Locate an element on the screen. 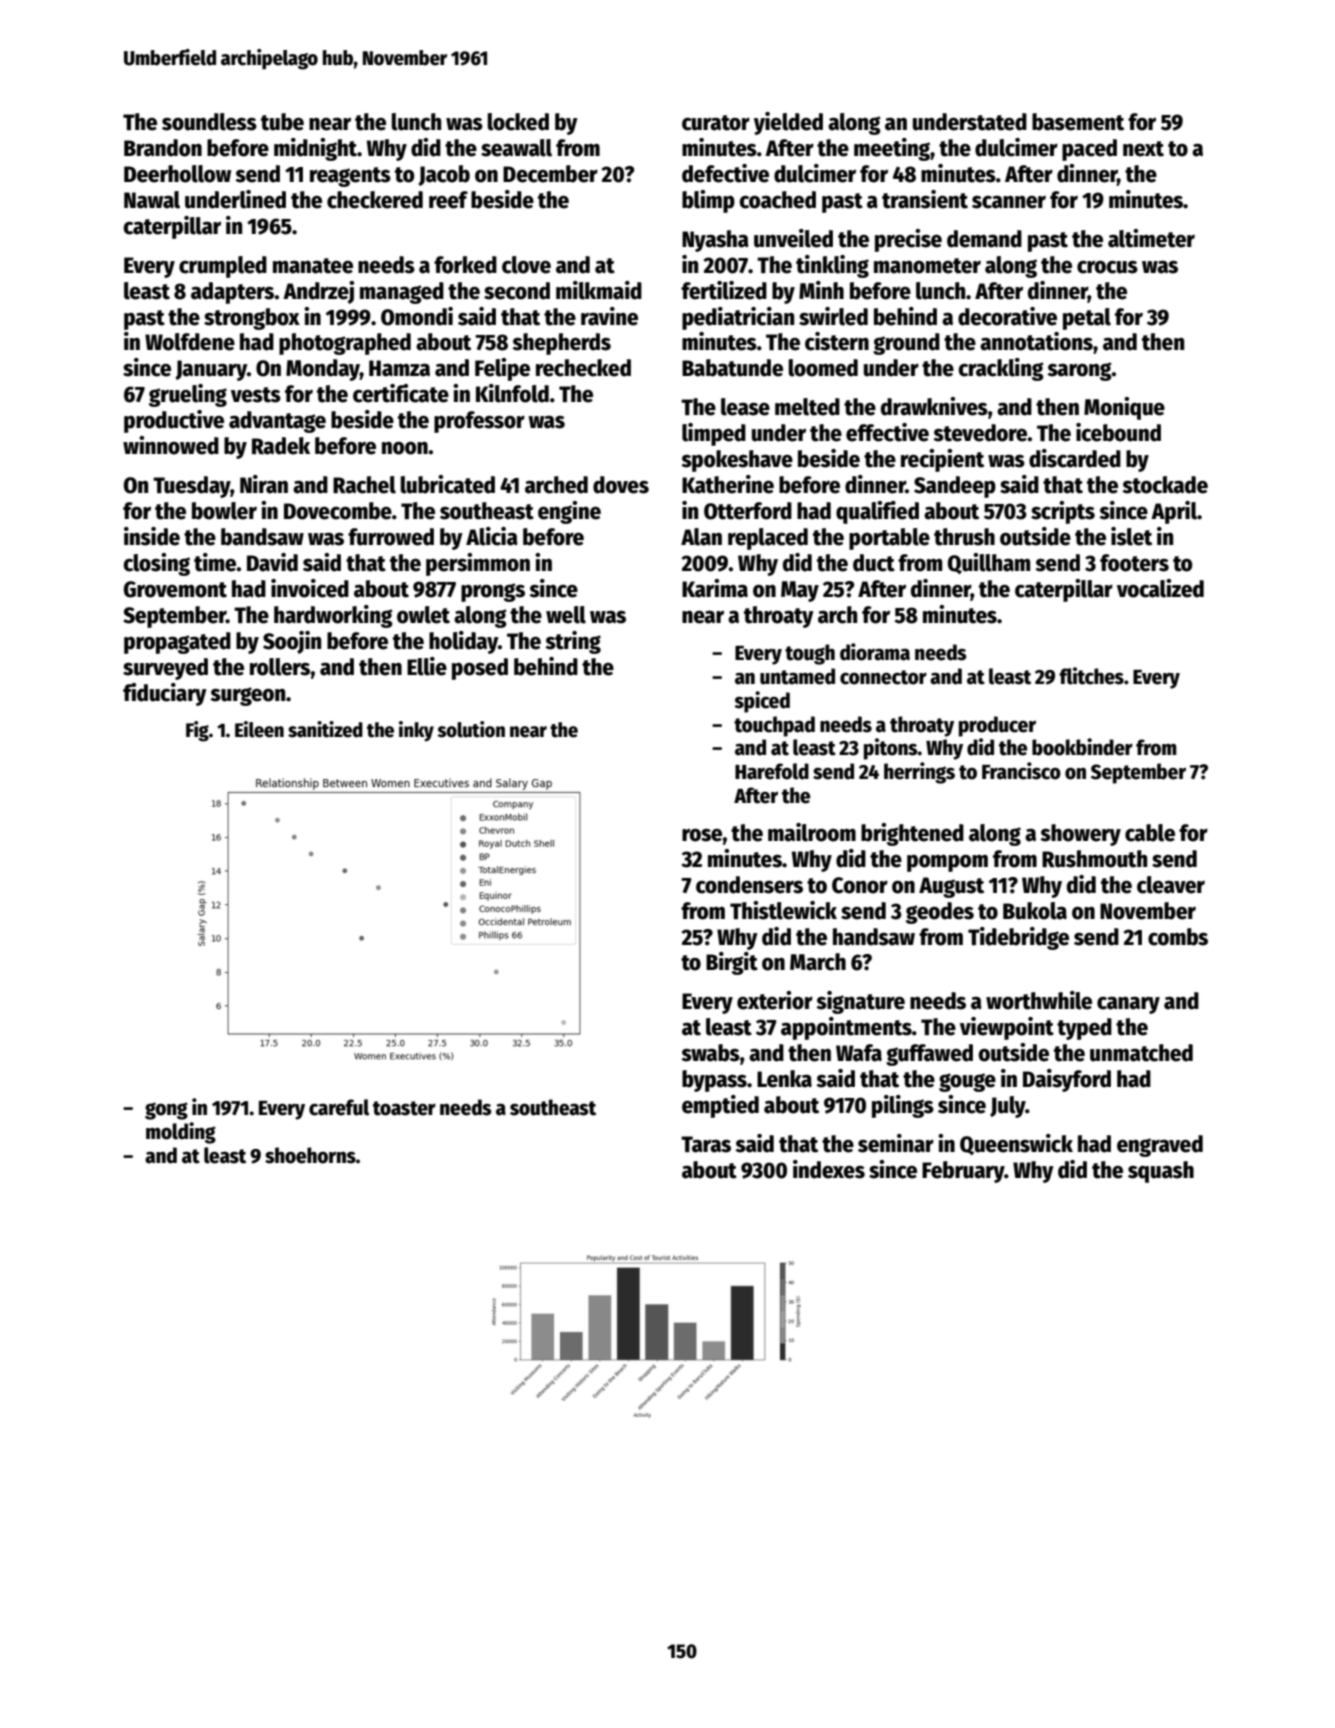 The width and height of the screenshot is (1335, 1728). yielded is located at coordinates (788, 123).
